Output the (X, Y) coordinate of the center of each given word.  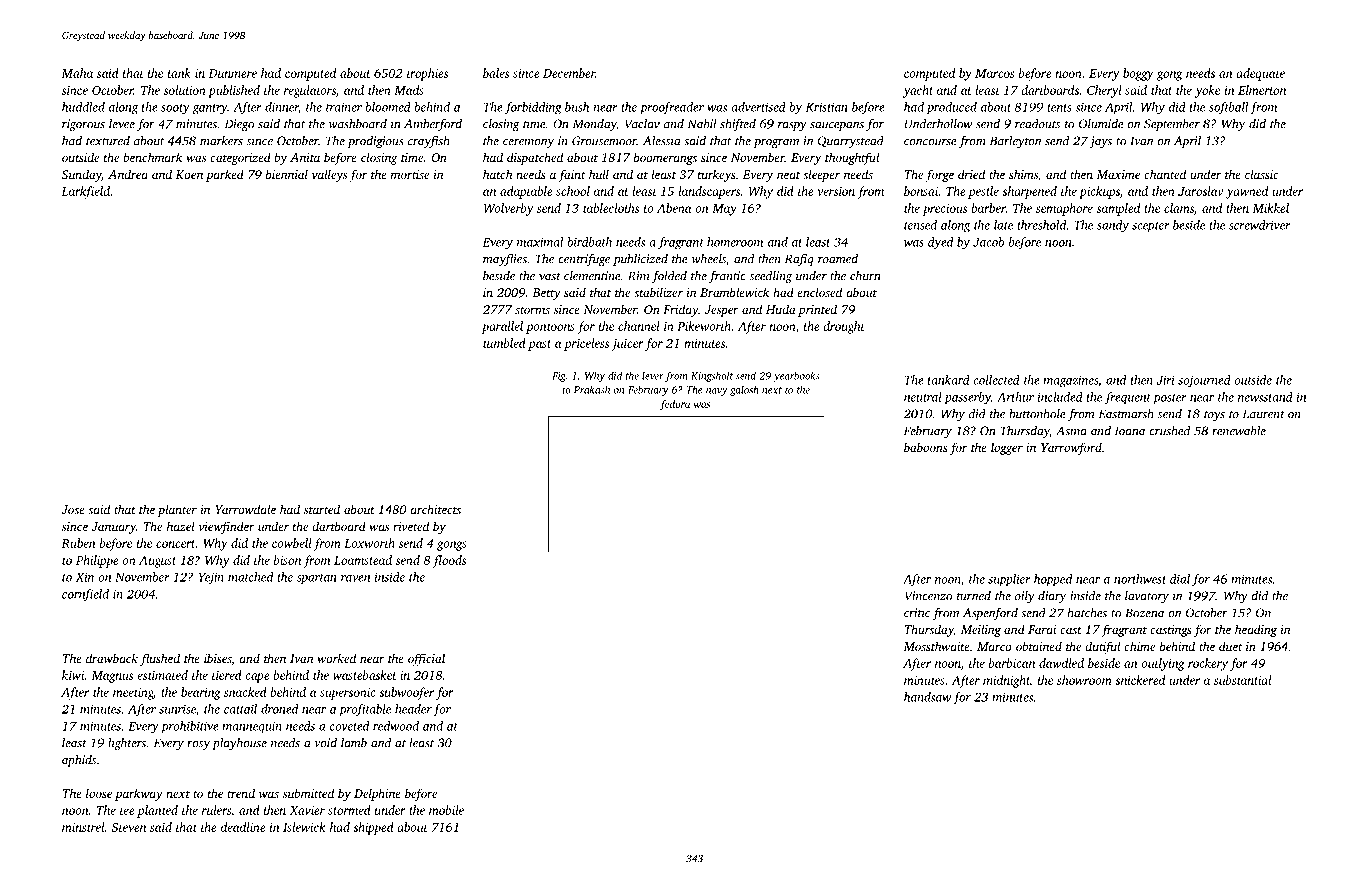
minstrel (83, 827)
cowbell (292, 543)
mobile (446, 810)
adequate (1260, 74)
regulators (310, 91)
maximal (540, 242)
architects (435, 509)
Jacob (988, 242)
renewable (1239, 431)
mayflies (505, 260)
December (569, 73)
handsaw (927, 697)
